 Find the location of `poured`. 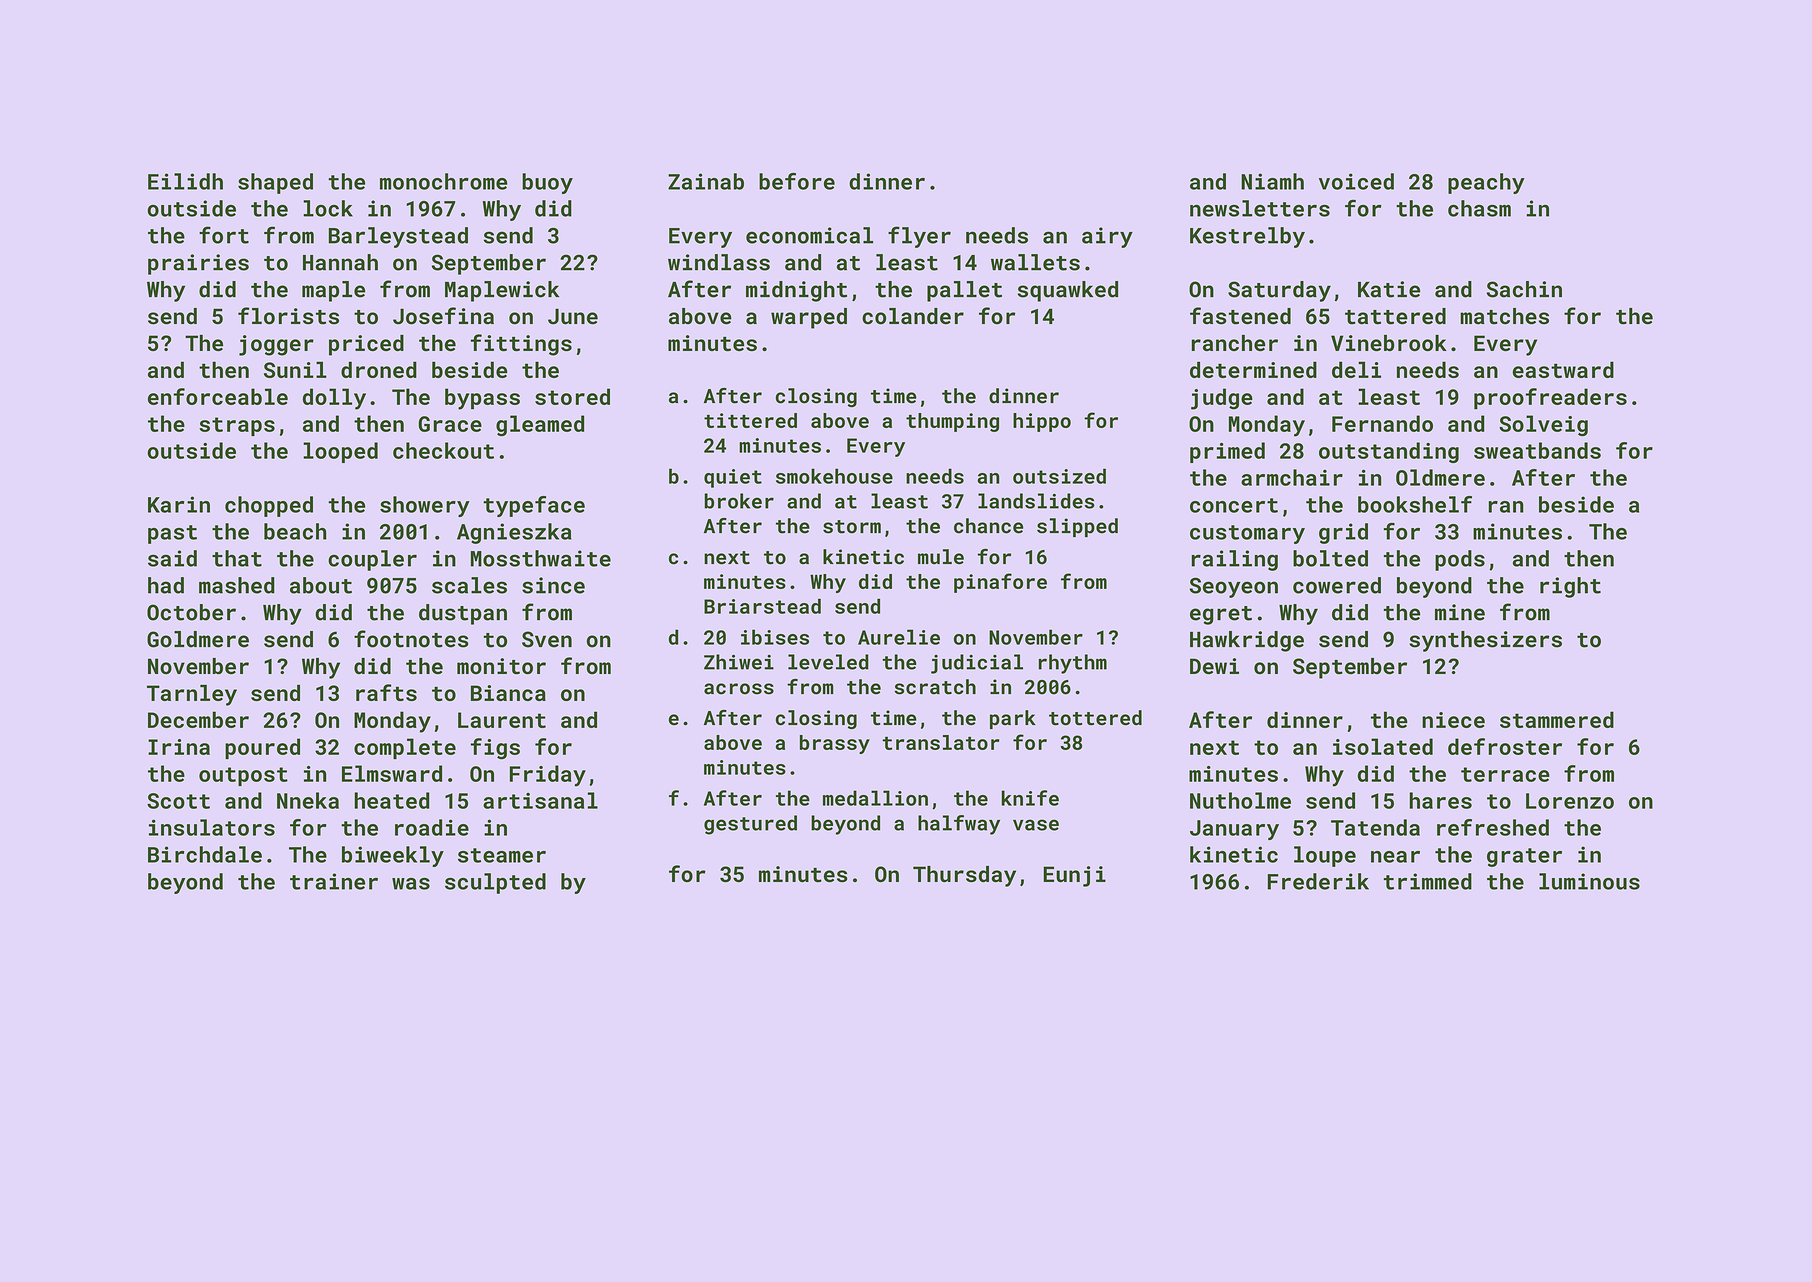

poured is located at coordinates (262, 748).
